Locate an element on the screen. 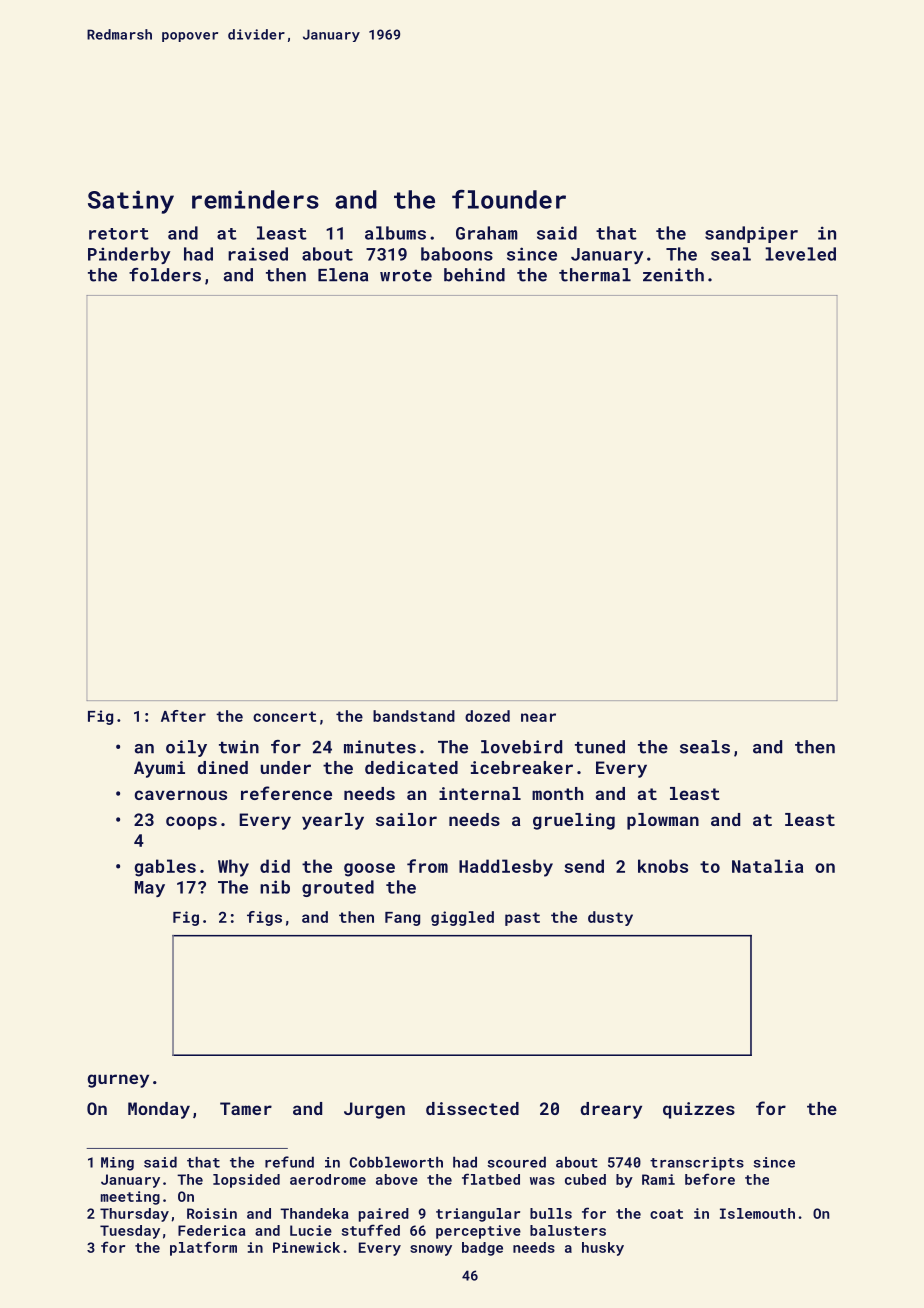 This screenshot has height=1308, width=924. folders is located at coordinates (165, 275).
